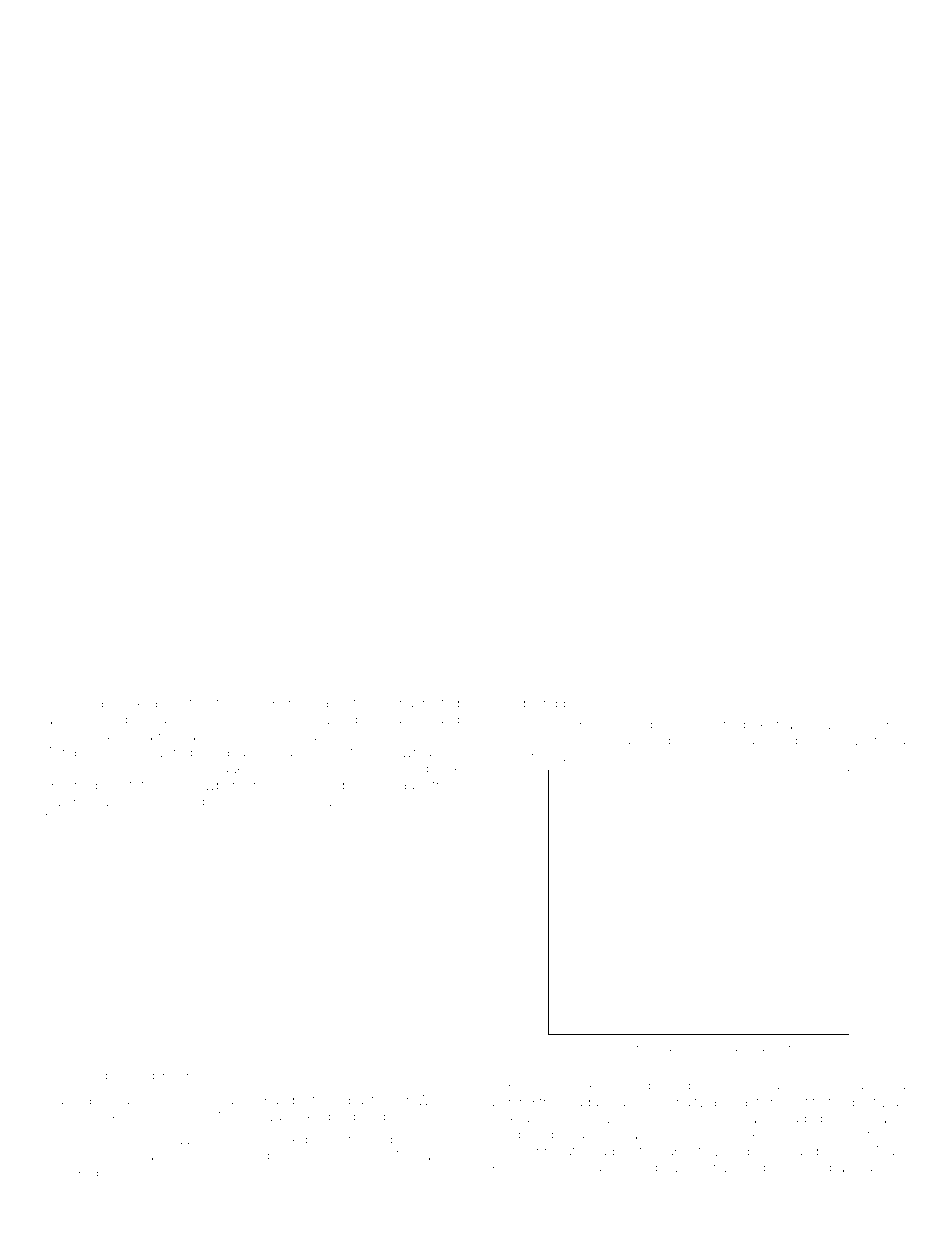  Describe the element at coordinates (104, 1157) in the screenshot. I see `physicist` at that location.
